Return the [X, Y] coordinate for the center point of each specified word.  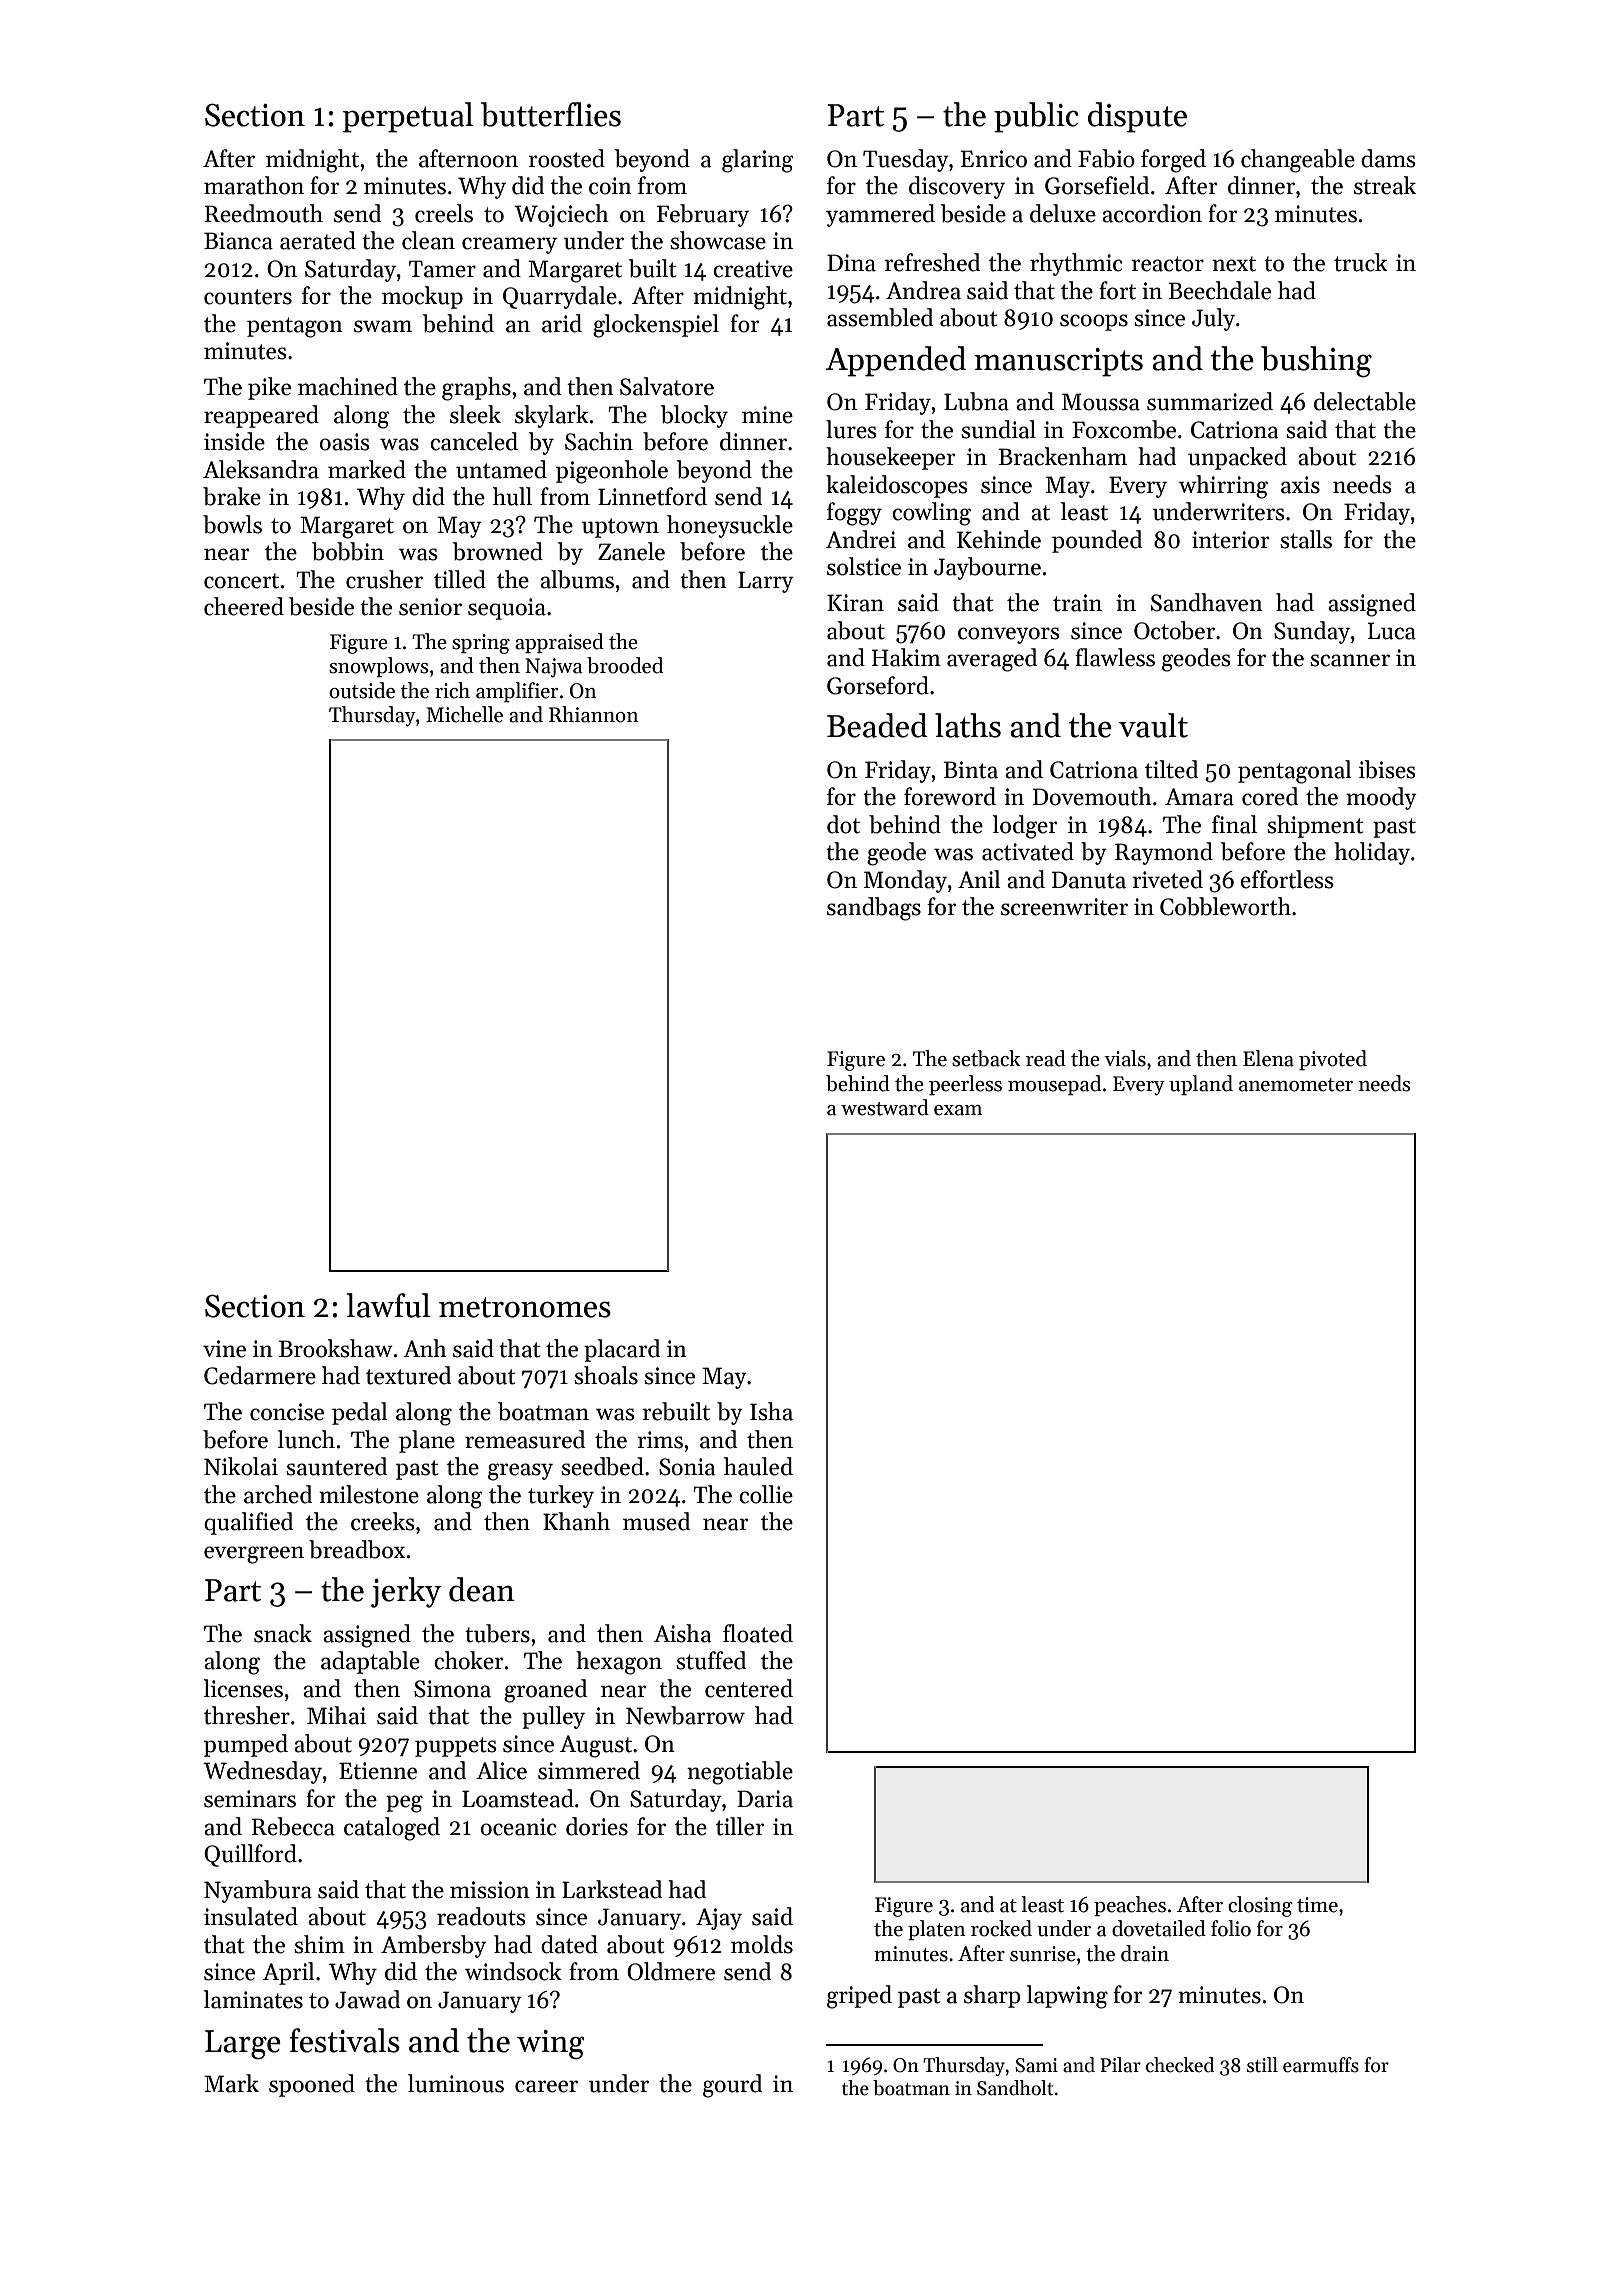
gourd [732, 2086]
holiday [1372, 853]
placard [622, 1350]
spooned [312, 2085]
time [1317, 1905]
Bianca [238, 241]
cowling [931, 514]
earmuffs [1321, 2065]
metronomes [525, 1307]
